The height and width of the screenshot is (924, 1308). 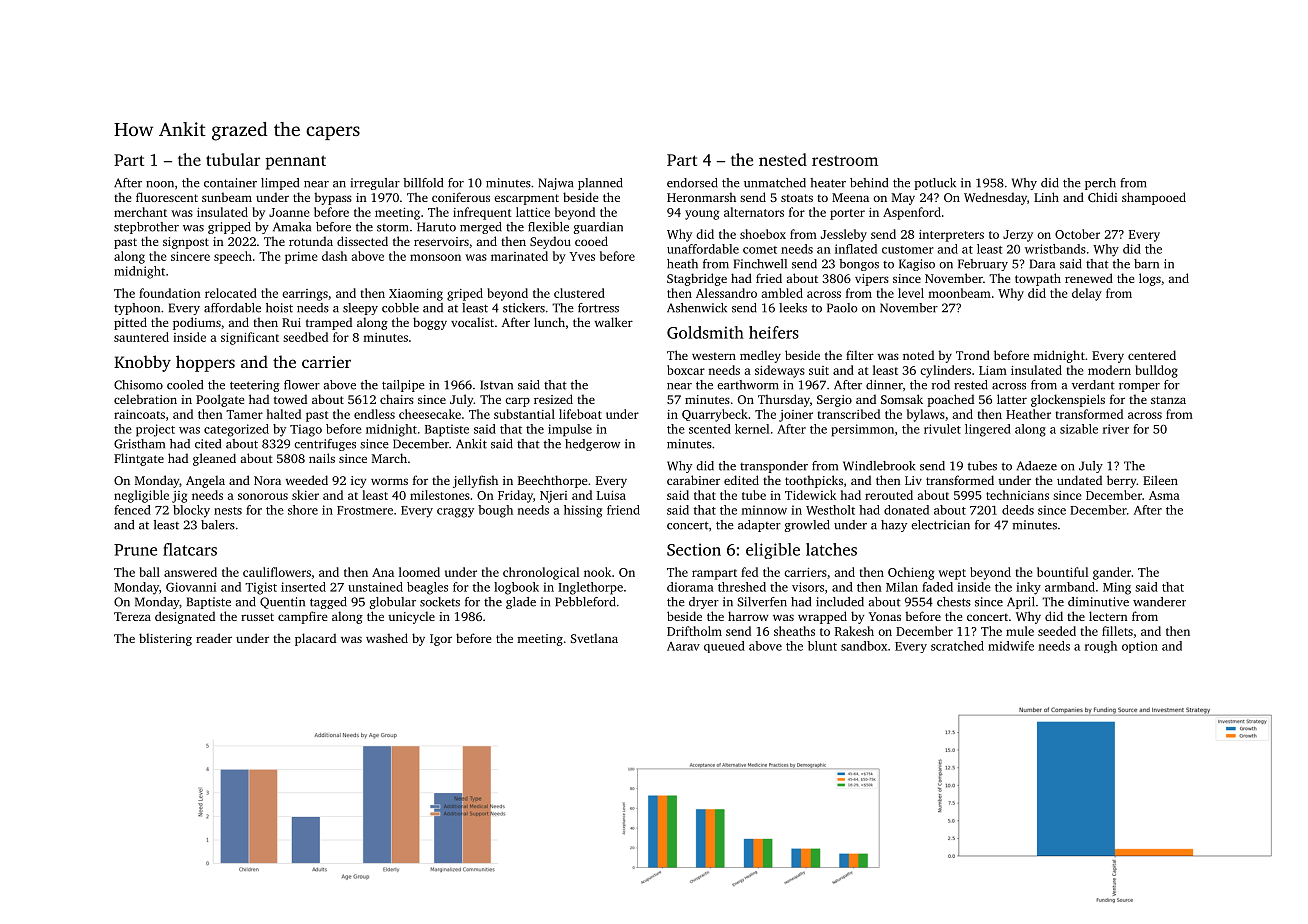 What do you see at coordinates (140, 212) in the screenshot?
I see `merchant` at bounding box center [140, 212].
